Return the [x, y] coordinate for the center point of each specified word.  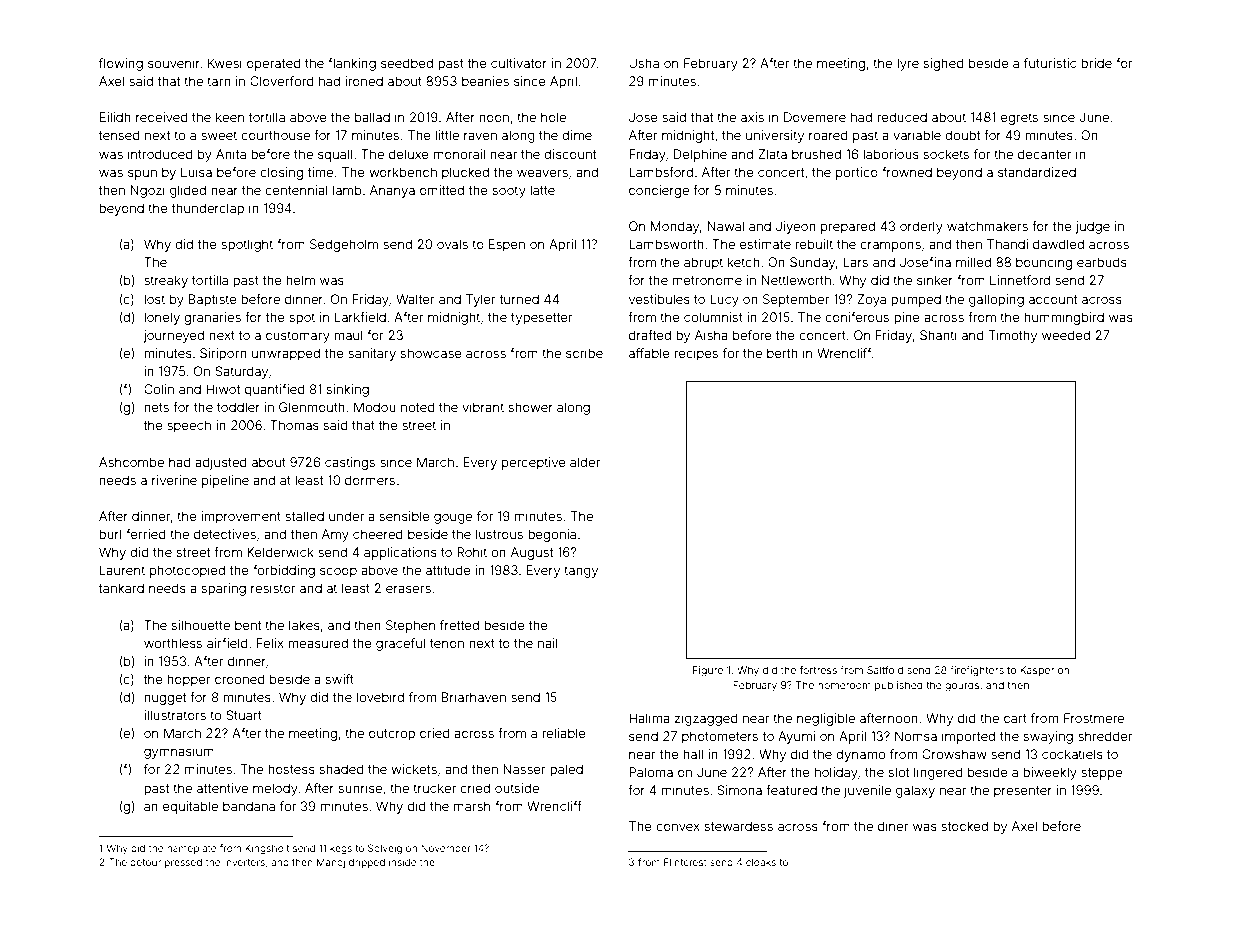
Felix [270, 643]
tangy [581, 572]
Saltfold [885, 670]
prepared [848, 227]
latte [542, 190]
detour [145, 862]
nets [156, 407]
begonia [552, 535]
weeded [1066, 335]
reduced [902, 117]
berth [782, 353]
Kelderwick [280, 552]
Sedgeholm [344, 245]
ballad [372, 117]
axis [752, 117]
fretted [459, 625]
